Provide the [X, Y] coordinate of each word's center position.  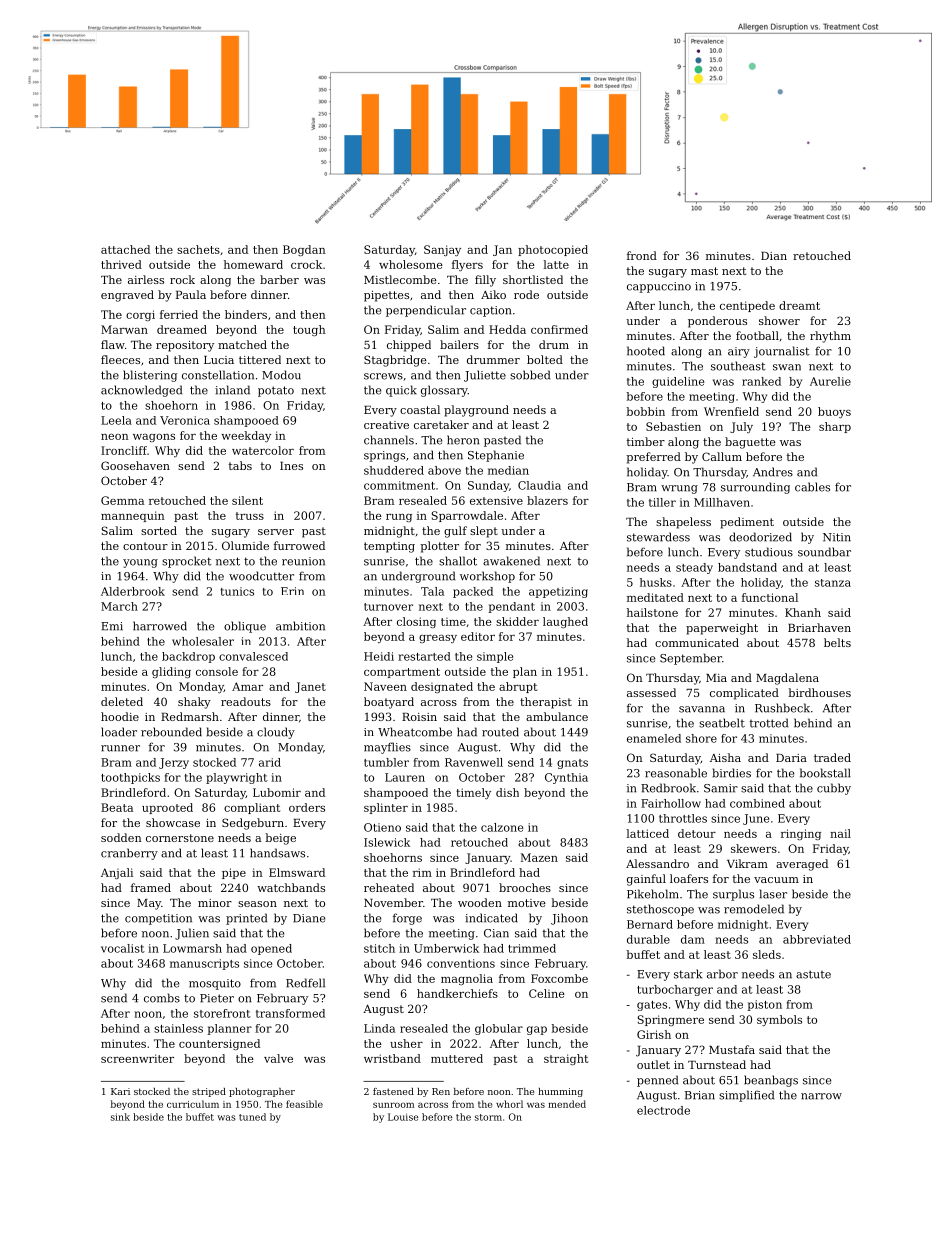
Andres [773, 472]
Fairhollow [671, 803]
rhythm [830, 337]
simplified [746, 1096]
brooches [525, 887]
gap [537, 1030]
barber [279, 279]
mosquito [215, 984]
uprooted [167, 808]
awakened [511, 561]
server [276, 532]
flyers [467, 265]
